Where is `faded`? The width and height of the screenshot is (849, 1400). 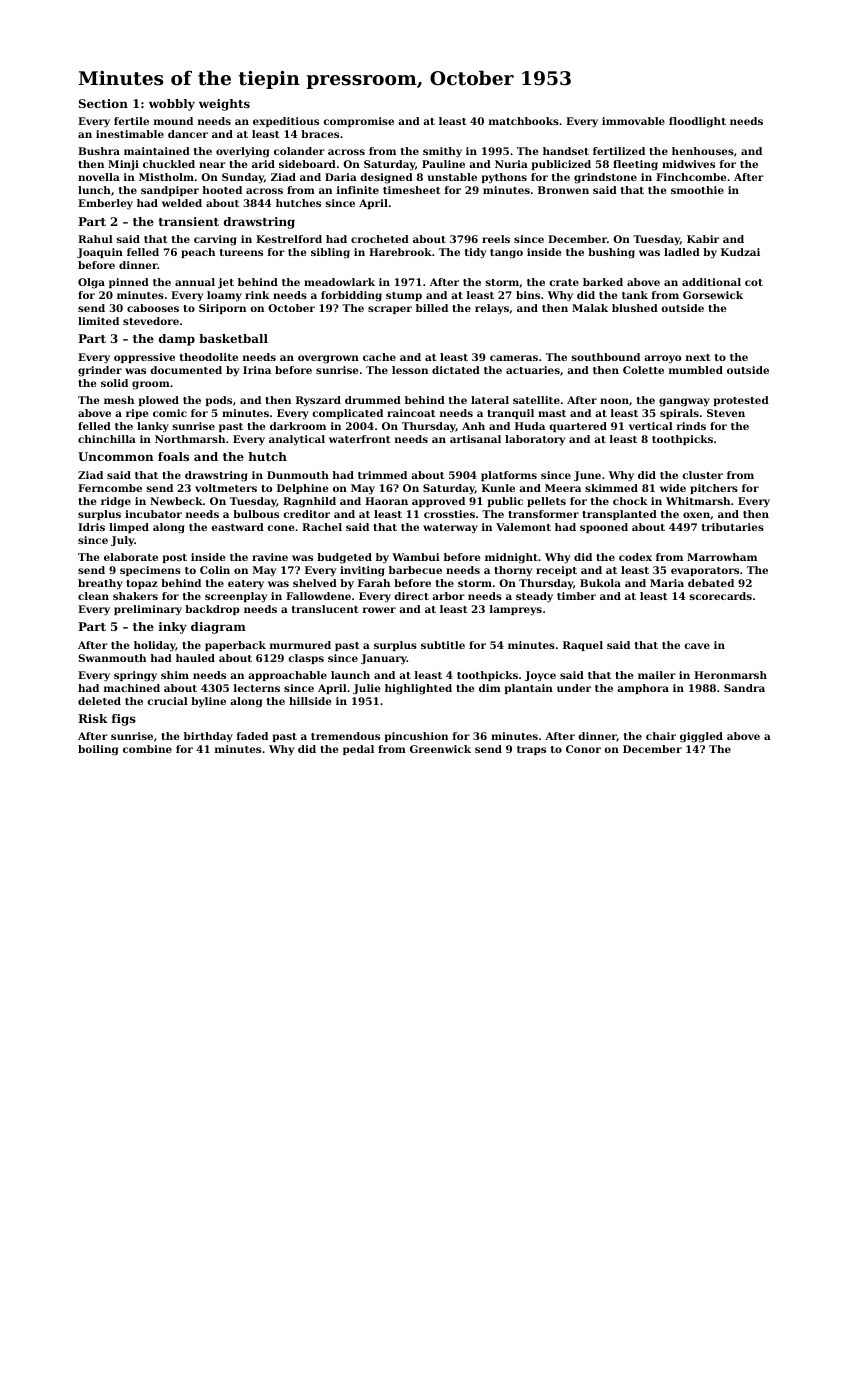
faded is located at coordinates (252, 736).
